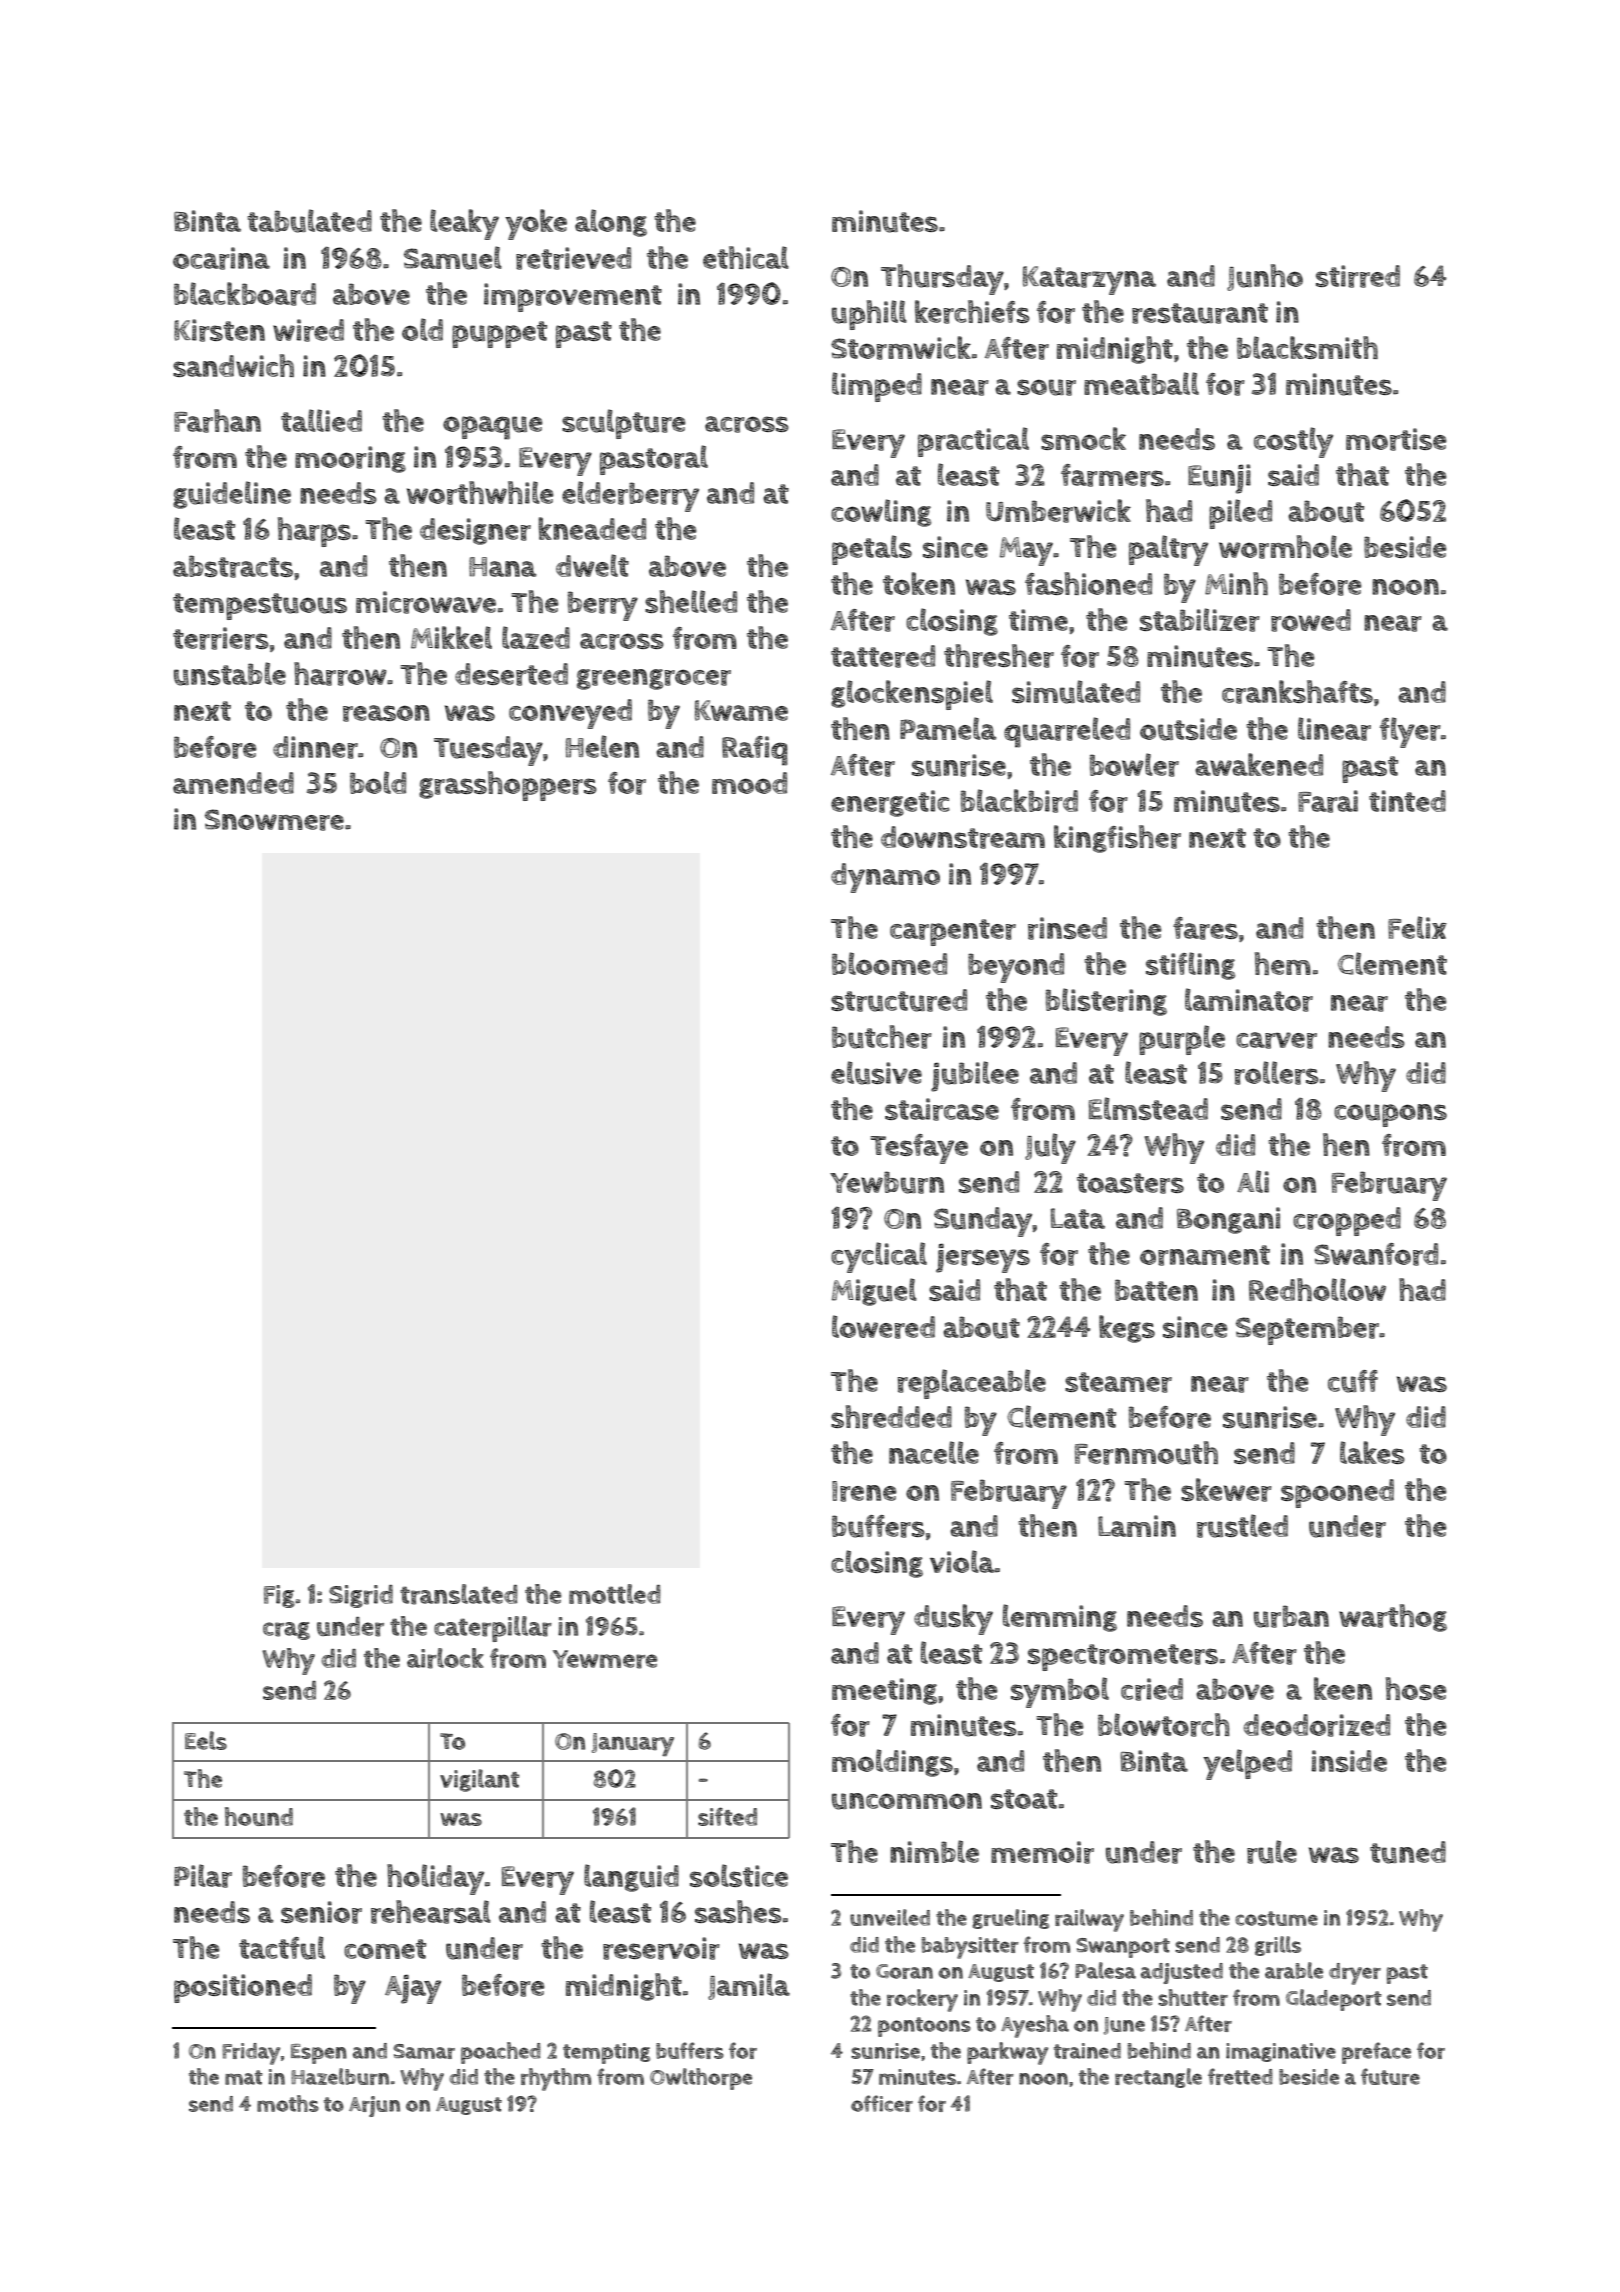 The width and height of the screenshot is (1620, 2292). I want to click on Felix, so click(1417, 927).
